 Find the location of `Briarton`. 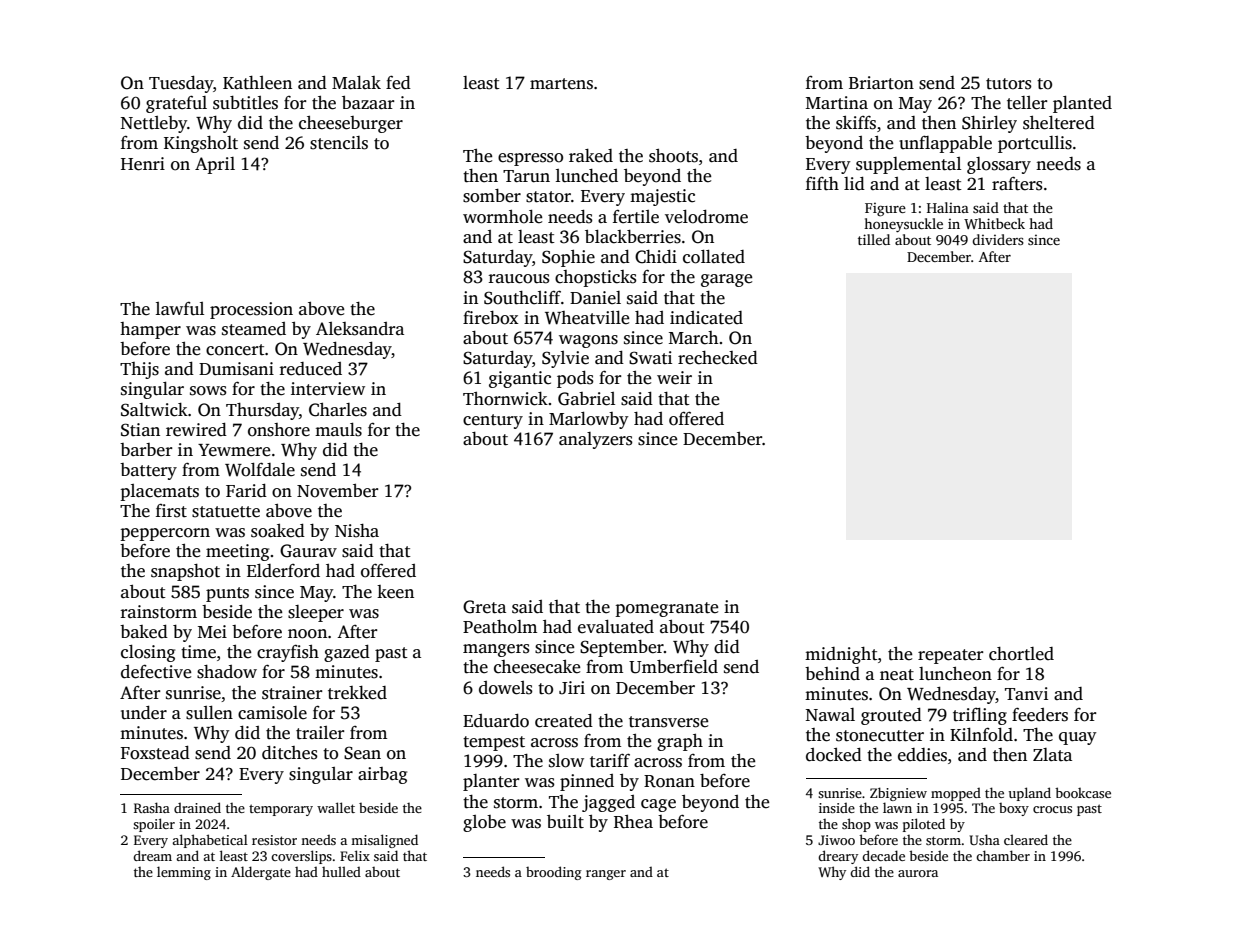

Briarton is located at coordinates (881, 83).
